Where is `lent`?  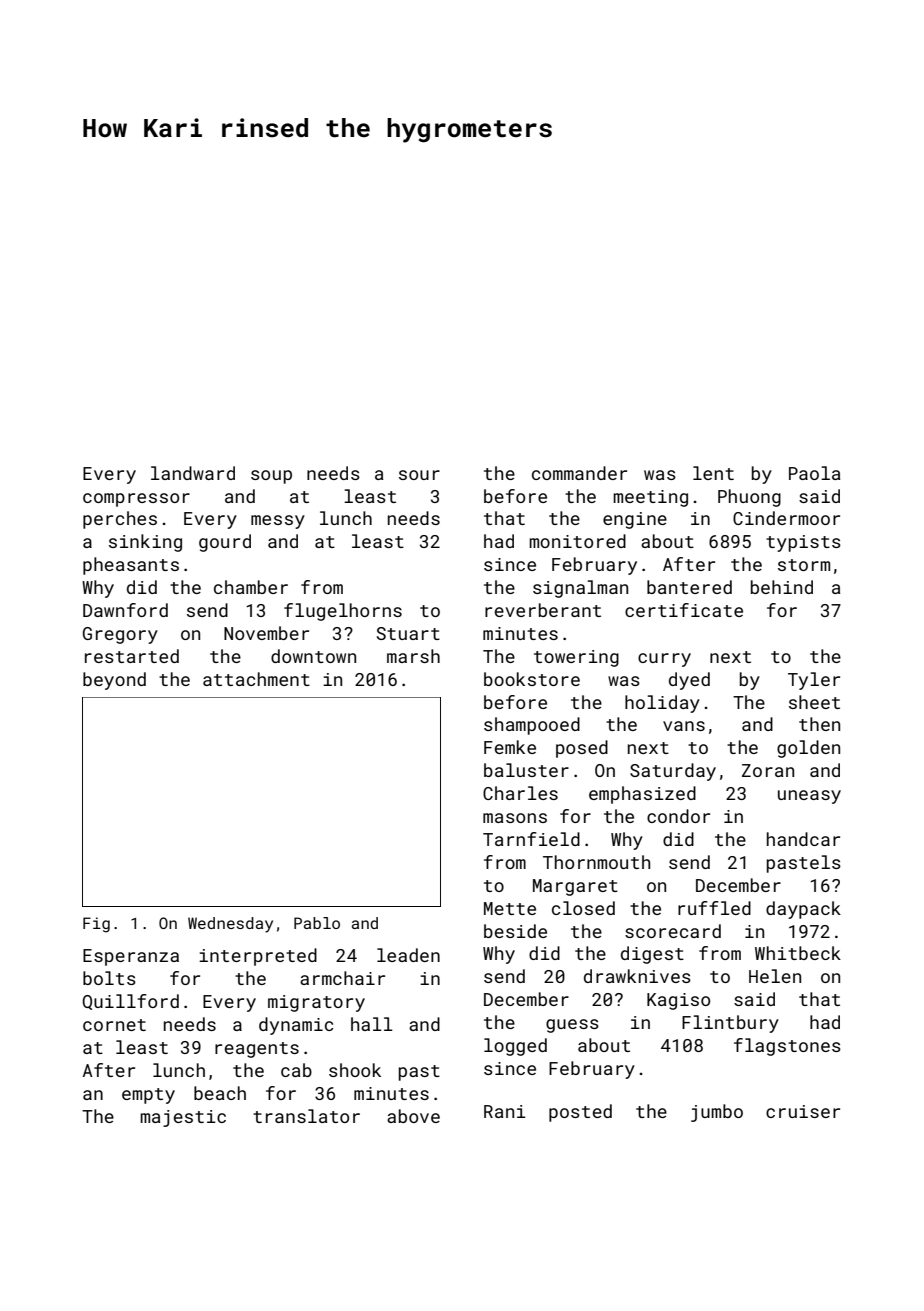 lent is located at coordinates (713, 473).
